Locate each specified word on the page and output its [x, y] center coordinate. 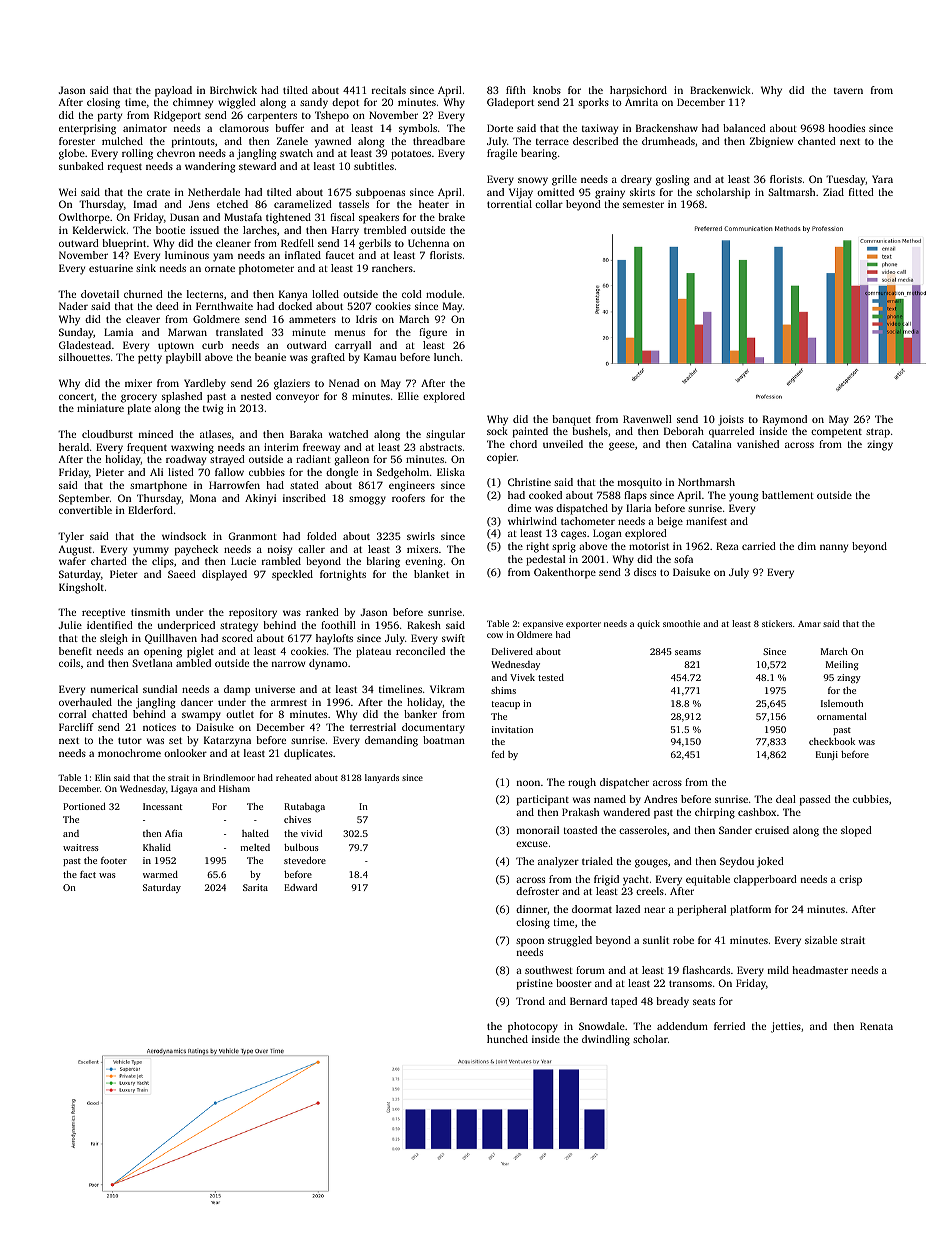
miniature [100, 408]
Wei [68, 192]
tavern [848, 91]
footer [114, 860]
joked [770, 862]
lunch [447, 357]
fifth [516, 90]
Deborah [684, 431]
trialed [597, 861]
